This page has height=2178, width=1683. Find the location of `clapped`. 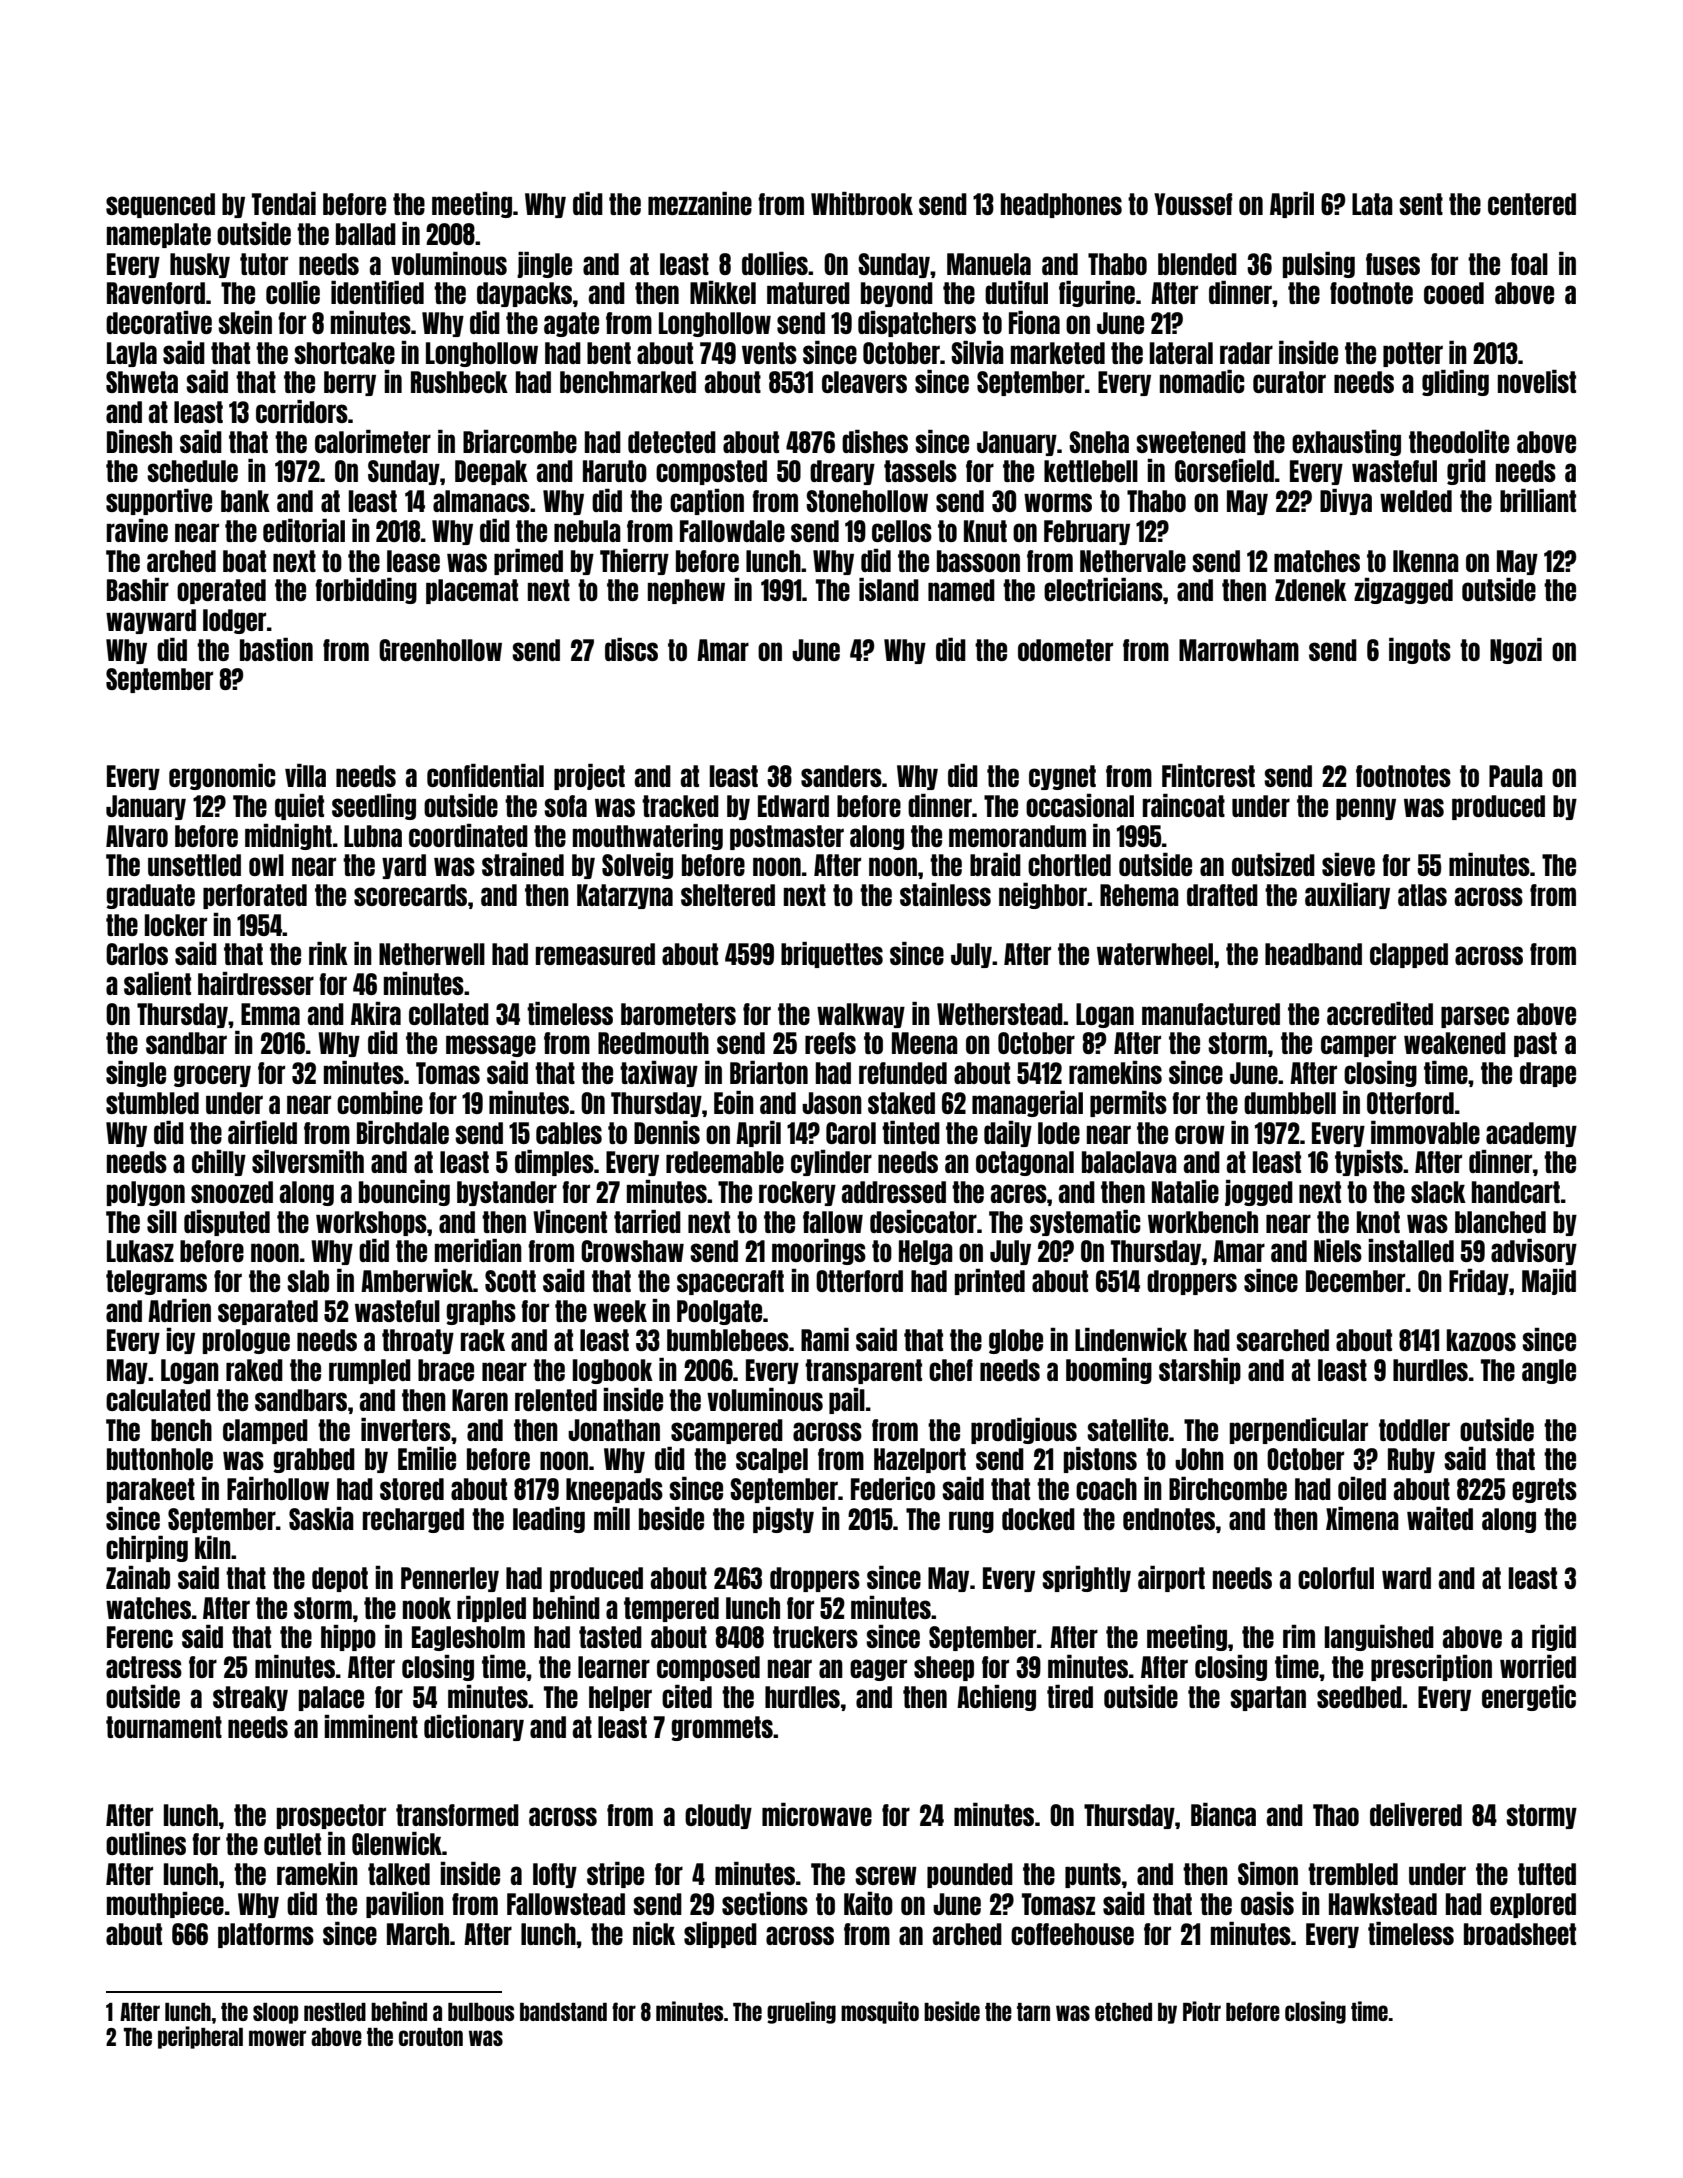

clapped is located at coordinates (1409, 955).
